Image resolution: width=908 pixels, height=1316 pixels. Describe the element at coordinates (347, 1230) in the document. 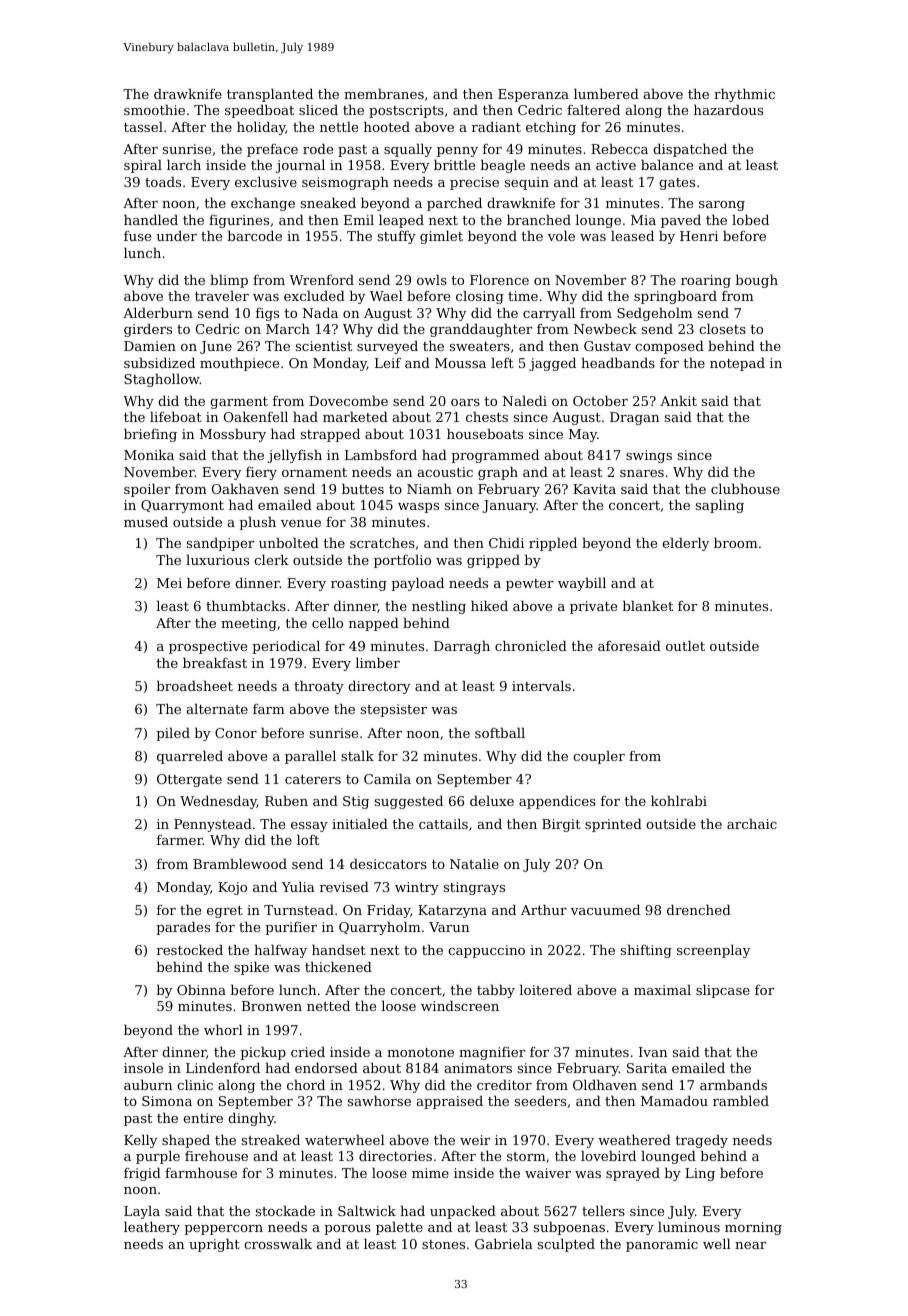

I see `porous` at that location.
